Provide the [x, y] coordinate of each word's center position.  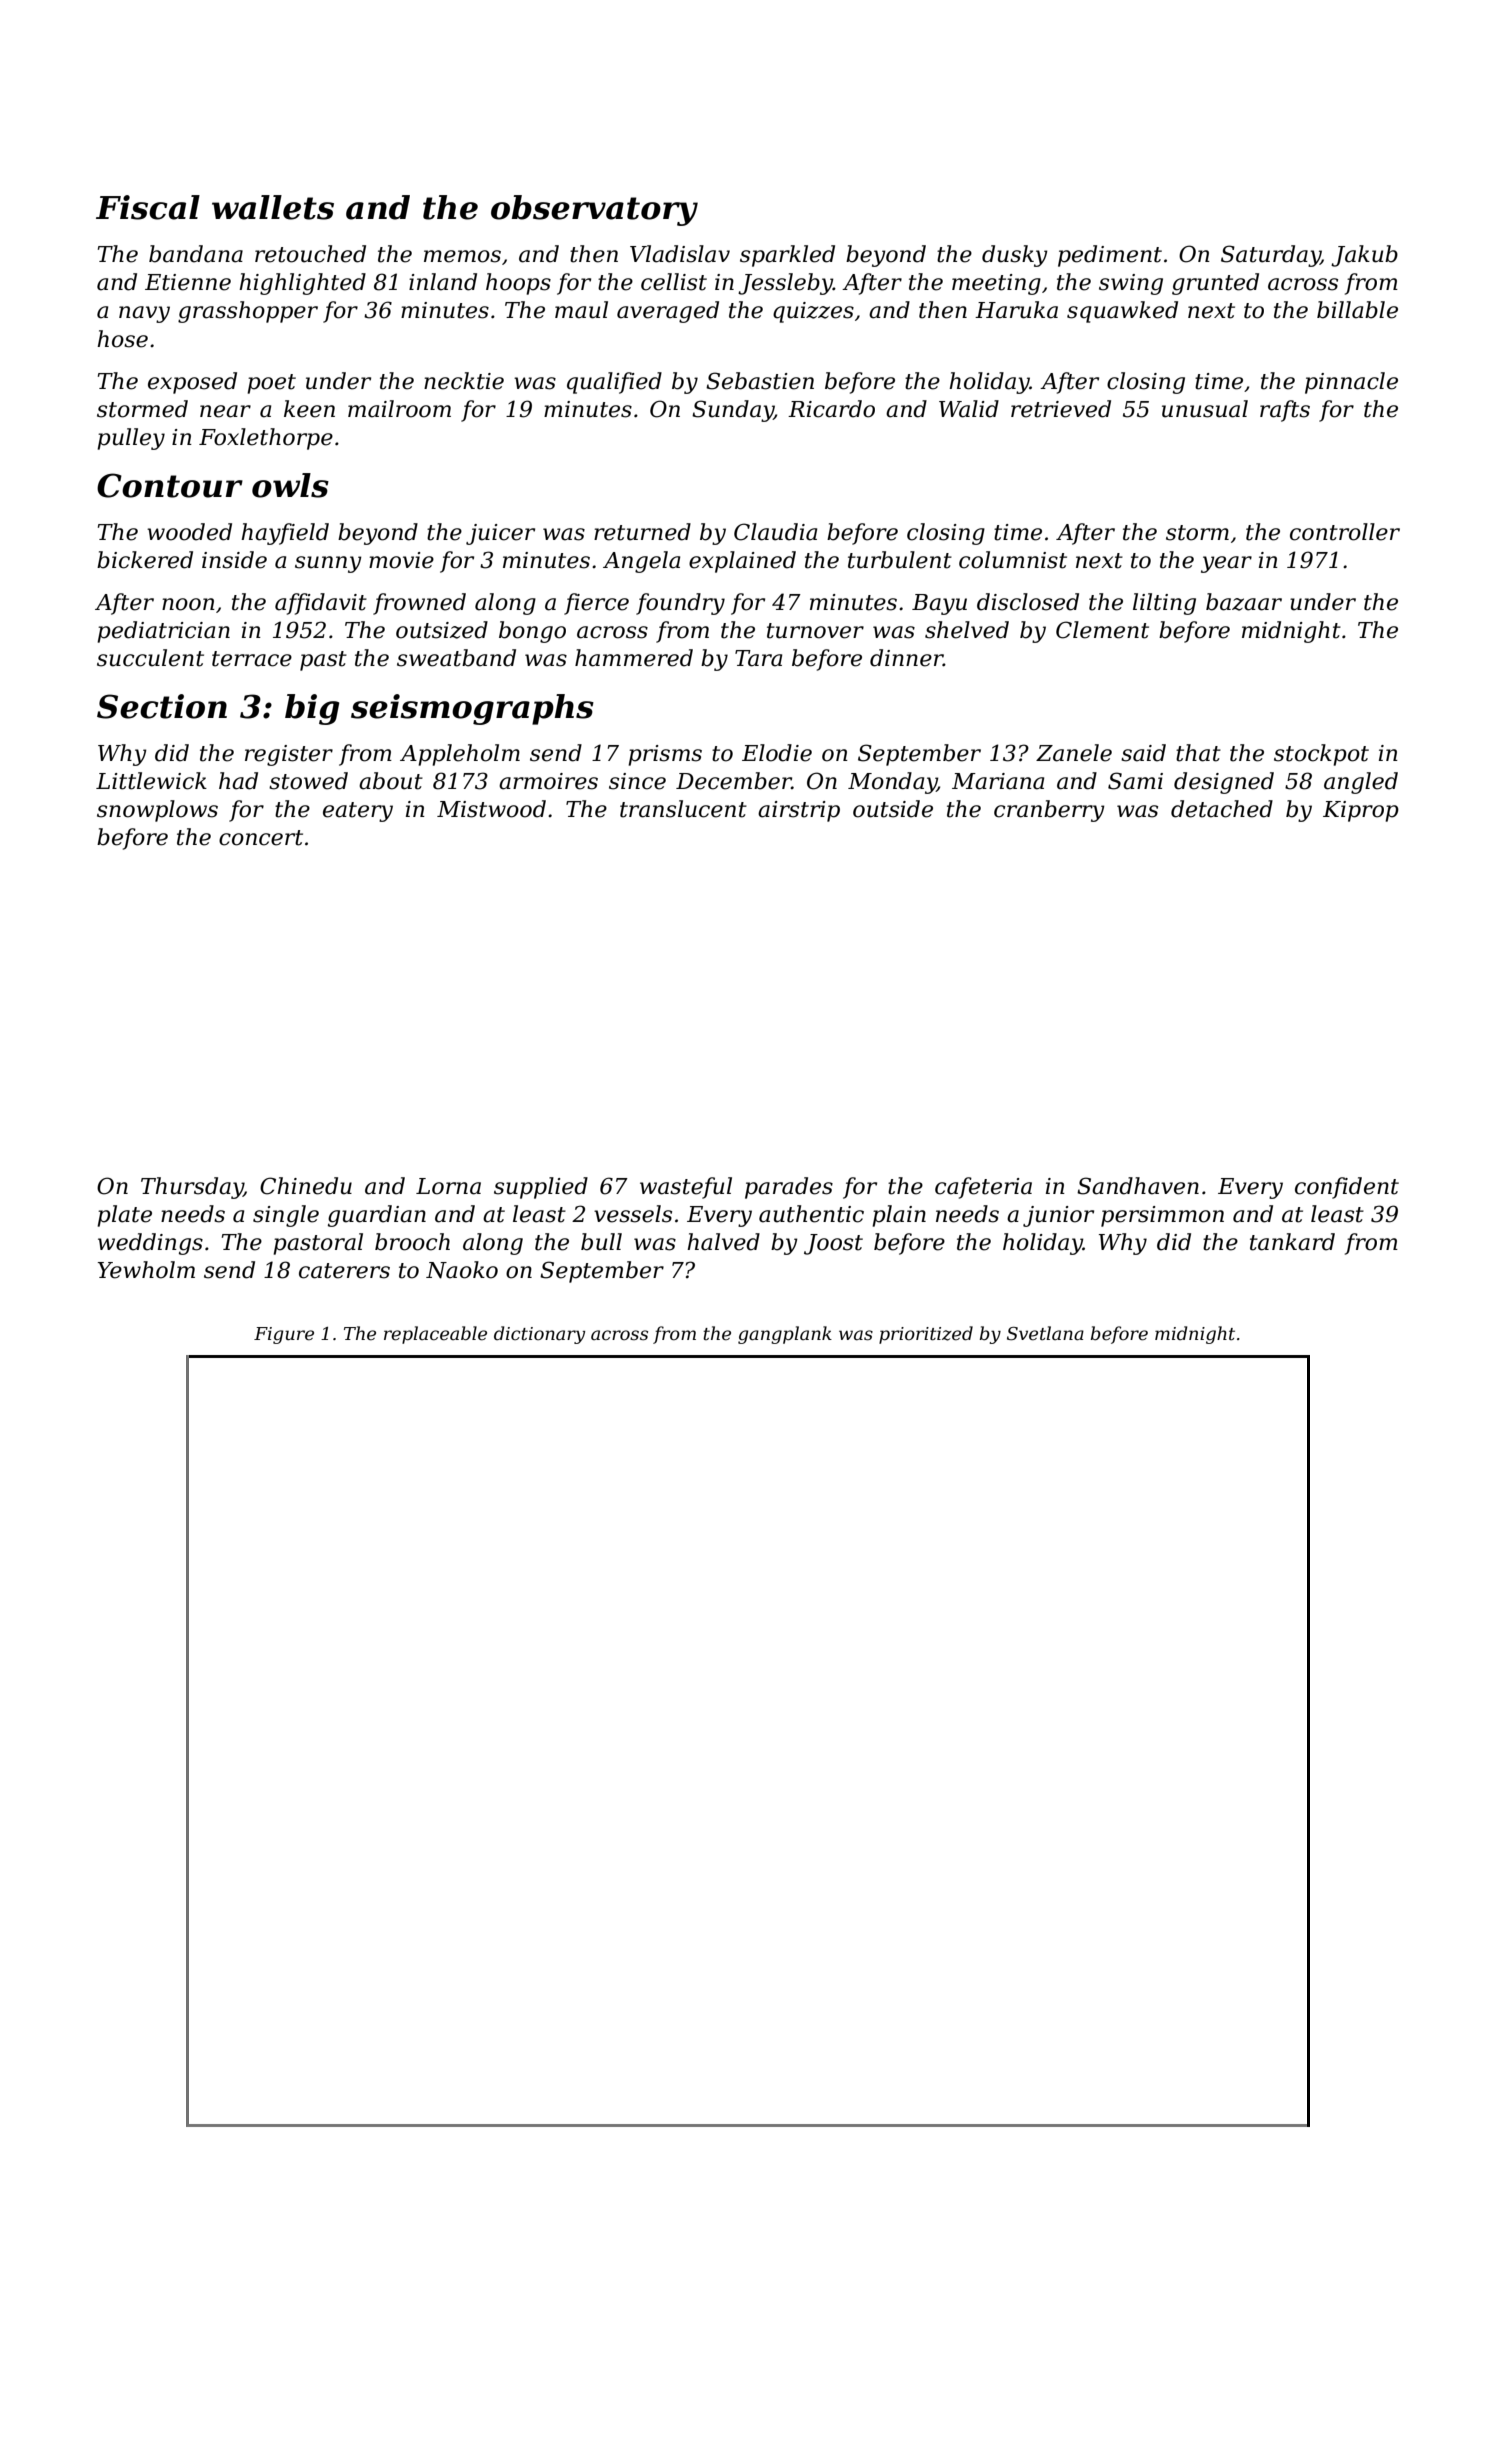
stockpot [1321, 755]
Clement [1102, 630]
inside [234, 560]
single [286, 1216]
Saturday [1271, 256]
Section [162, 706]
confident [1347, 1188]
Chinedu [306, 1186]
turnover [815, 631]
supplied [541, 1188]
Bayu [939, 604]
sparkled [787, 256]
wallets [273, 207]
